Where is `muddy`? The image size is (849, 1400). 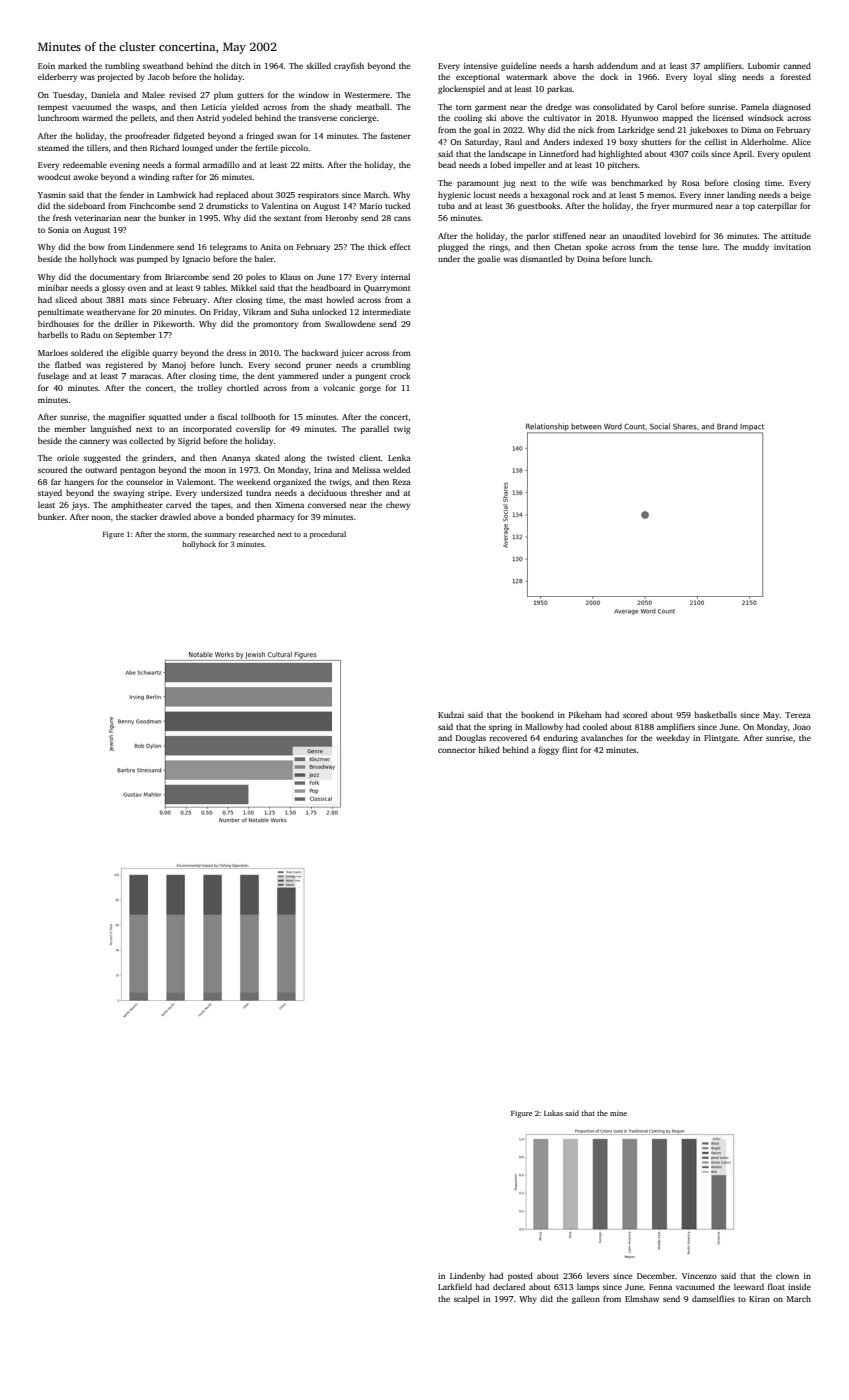 muddy is located at coordinates (756, 247).
